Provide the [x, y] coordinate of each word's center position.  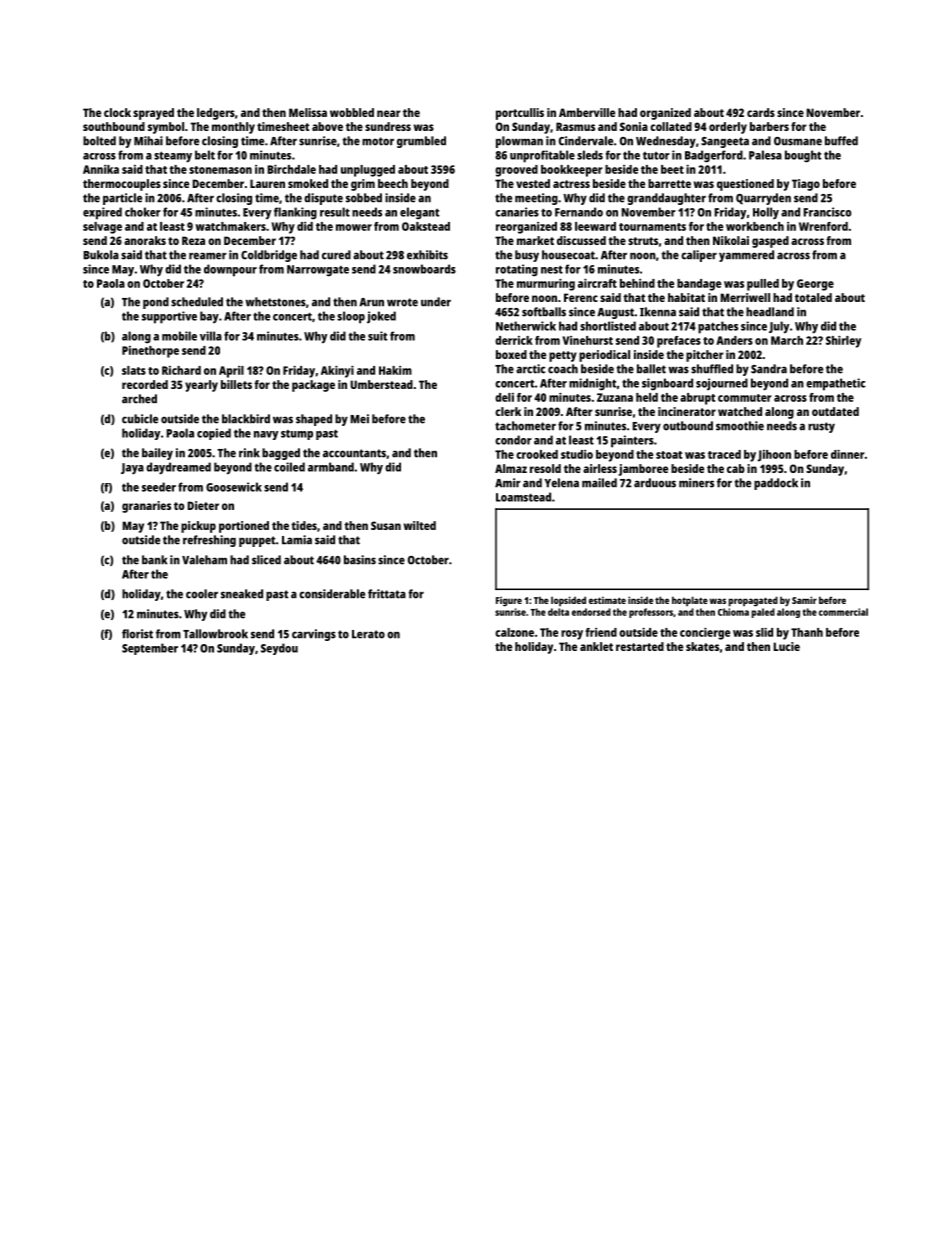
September [150, 649]
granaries [146, 507]
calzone [514, 632]
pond [156, 303]
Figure [509, 601]
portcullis [520, 114]
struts [643, 241]
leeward [595, 226]
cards [761, 112]
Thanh [807, 632]
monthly [233, 128]
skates [702, 646]
